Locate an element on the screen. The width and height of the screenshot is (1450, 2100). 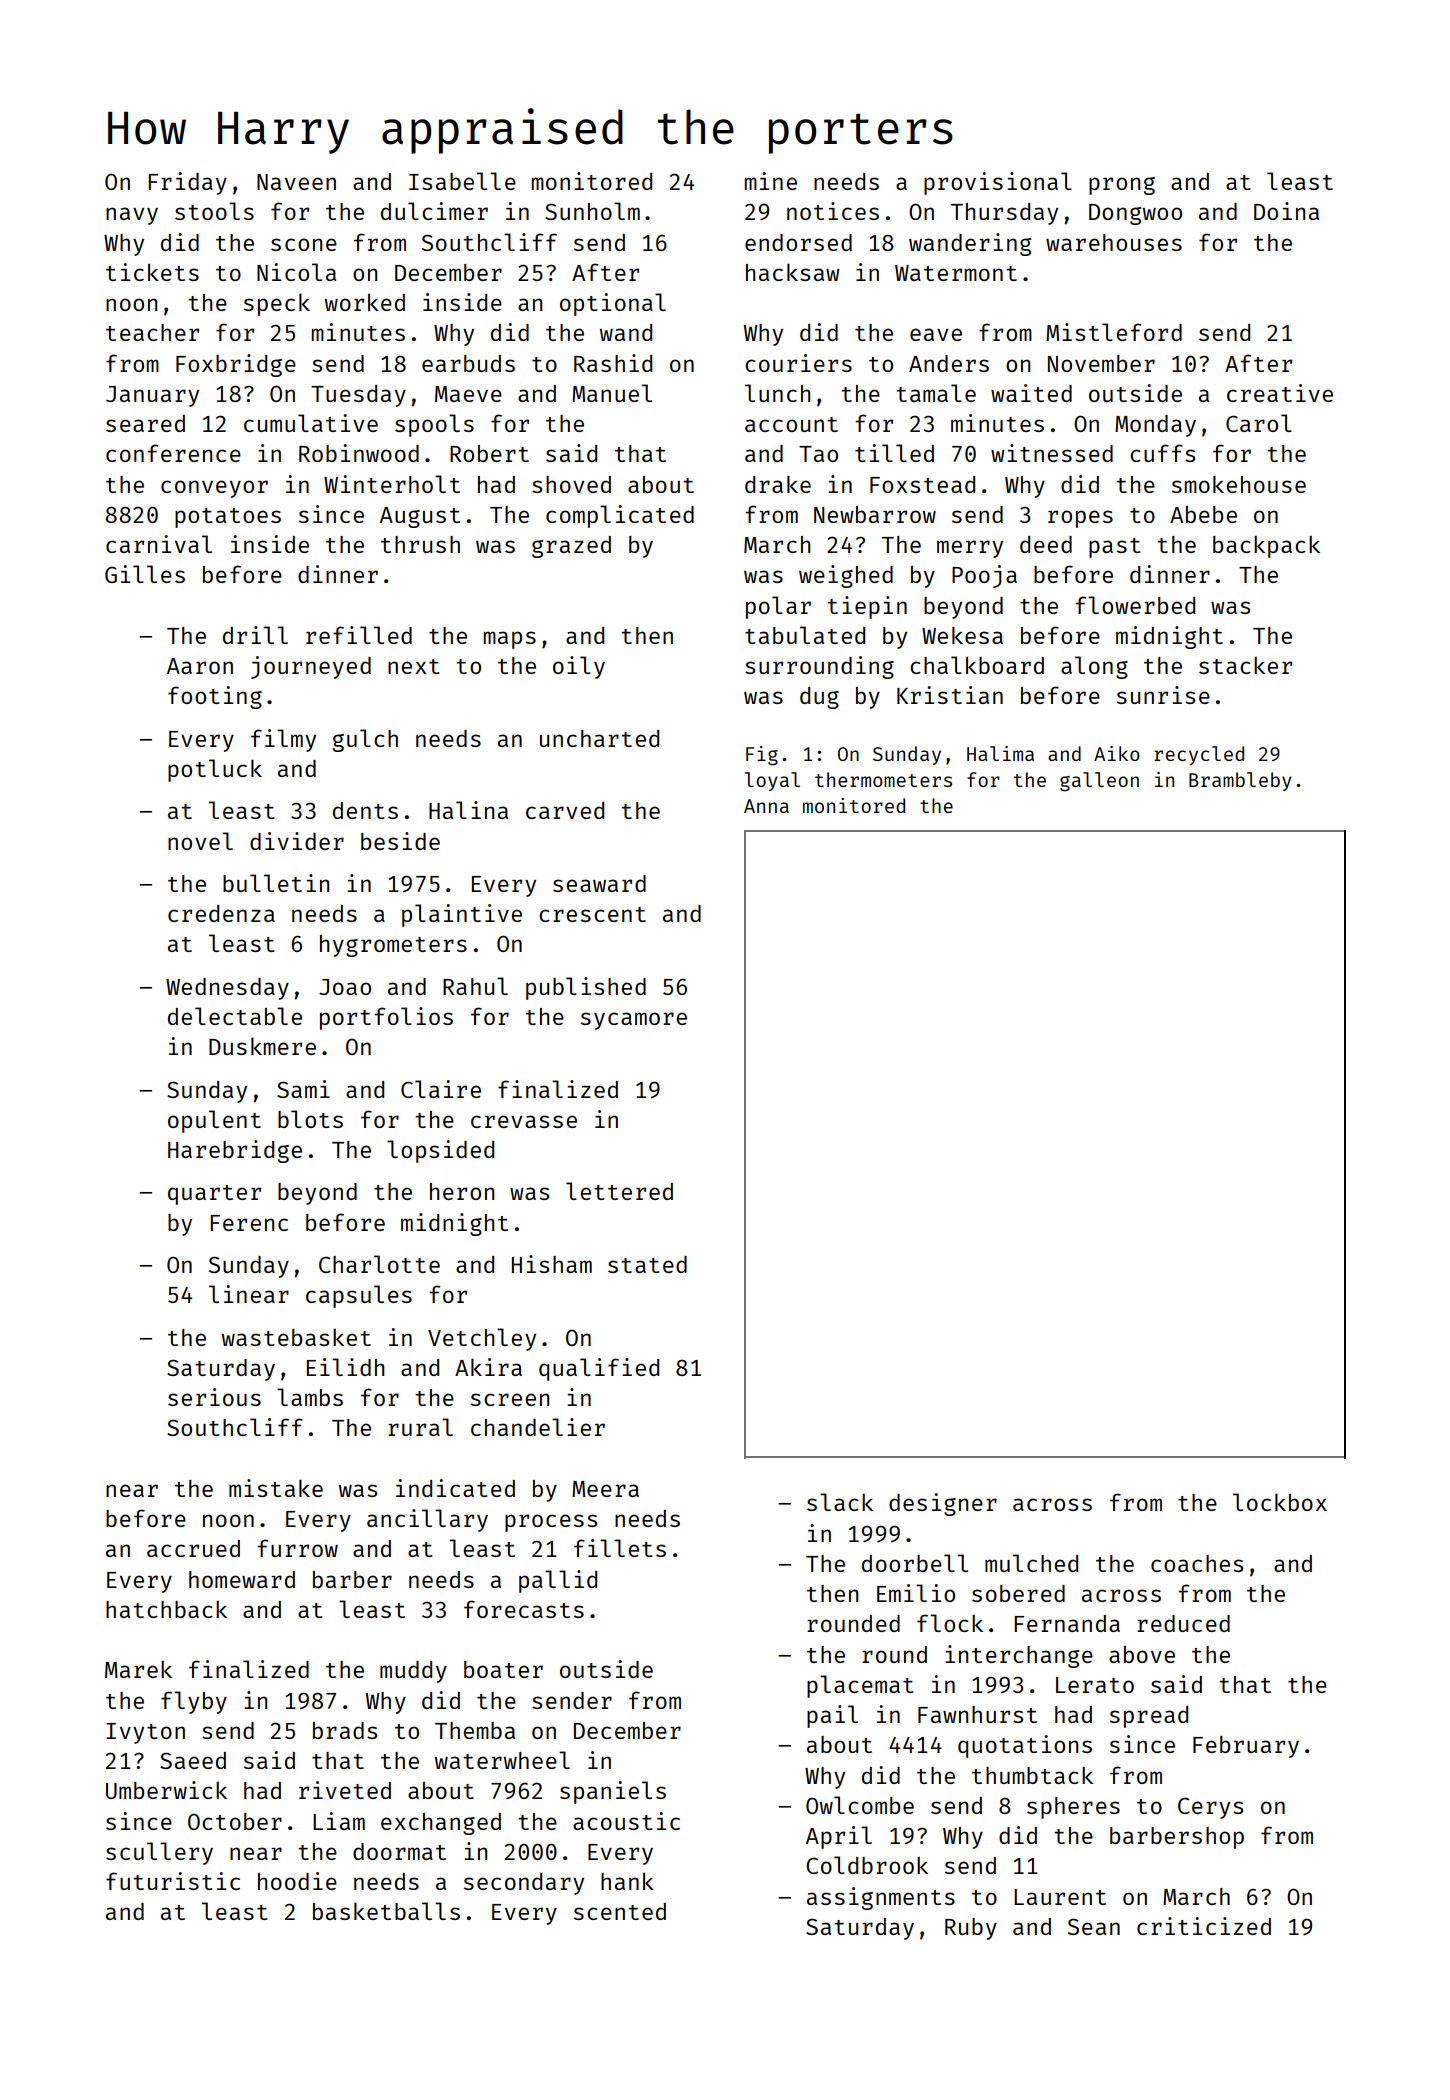
acoustic is located at coordinates (626, 1821).
